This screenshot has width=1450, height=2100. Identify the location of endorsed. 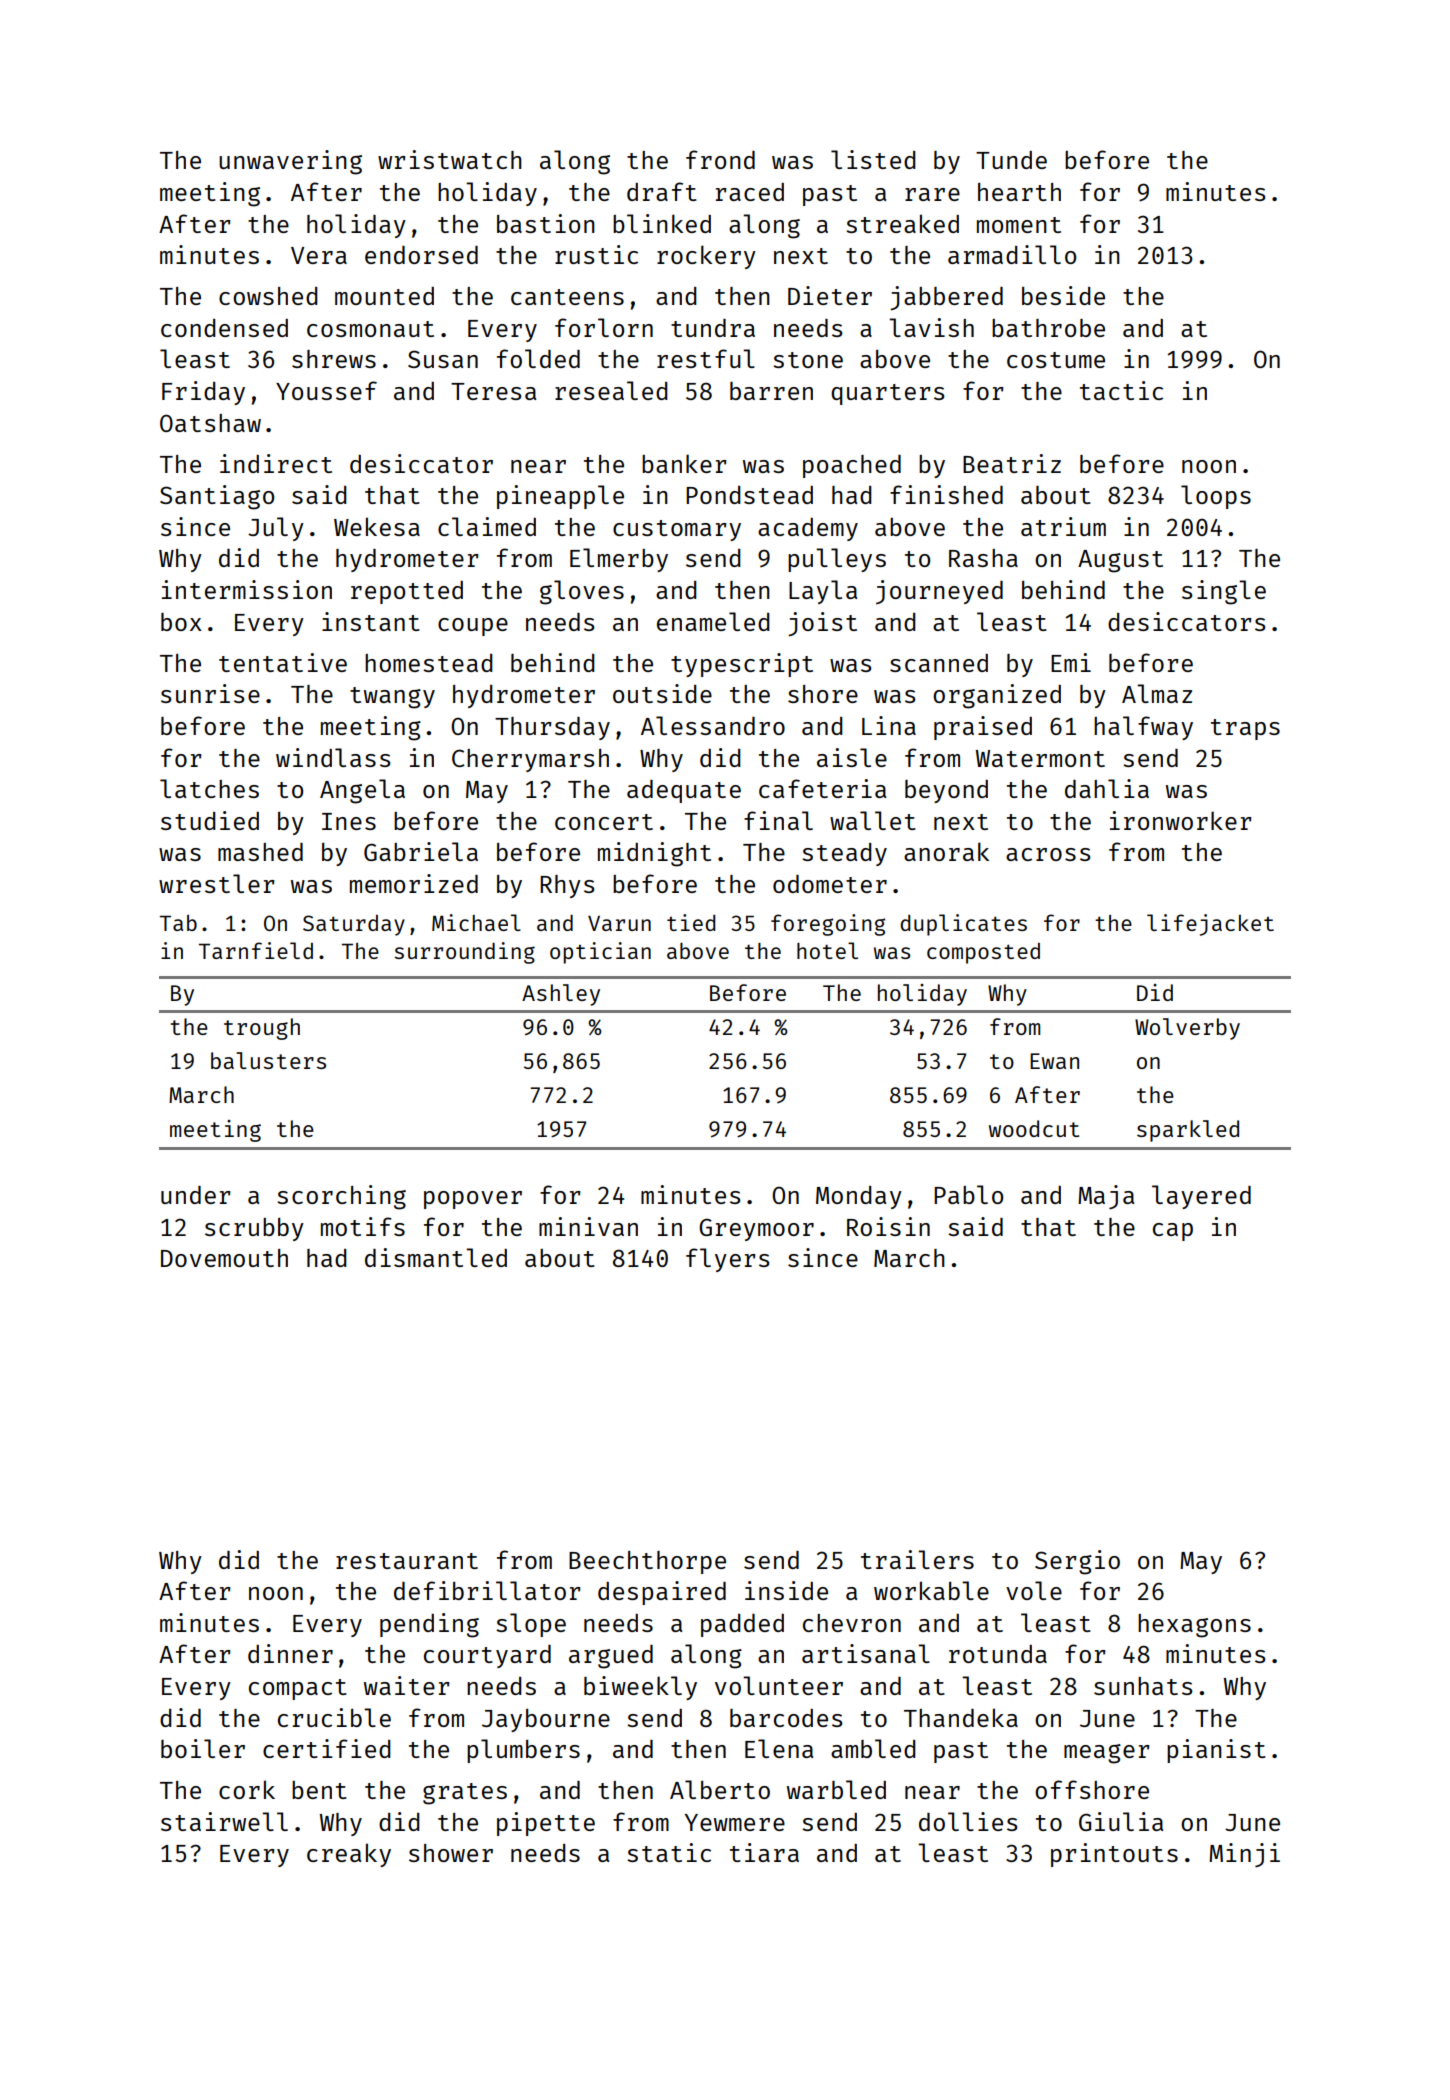
(421, 255).
